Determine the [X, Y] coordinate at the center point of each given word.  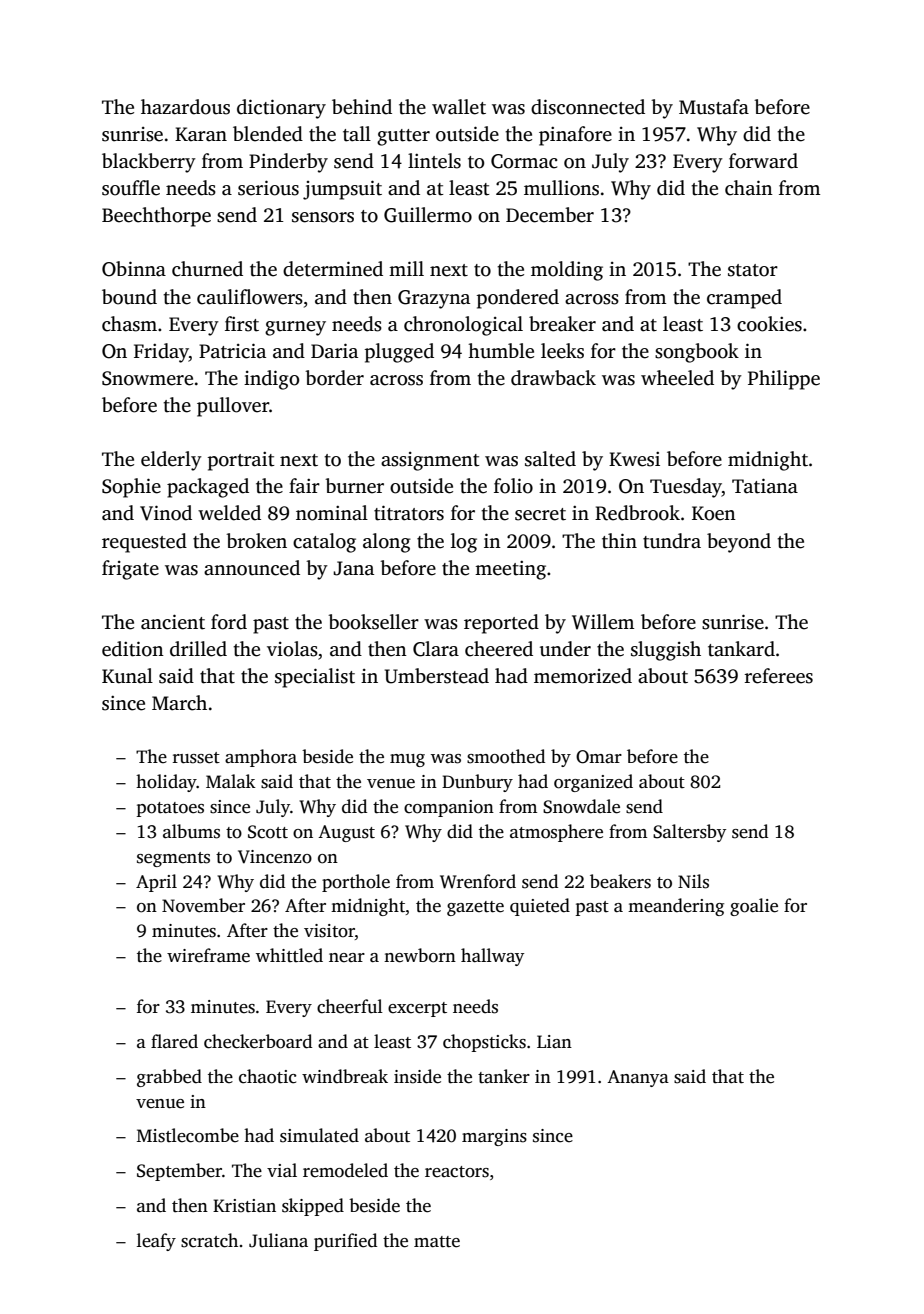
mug [407, 760]
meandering [676, 907]
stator [753, 270]
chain [749, 188]
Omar [599, 757]
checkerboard [258, 1041]
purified [345, 1242]
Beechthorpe [156, 217]
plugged [399, 353]
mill [406, 268]
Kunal [127, 676]
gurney [295, 328]
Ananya [638, 1078]
